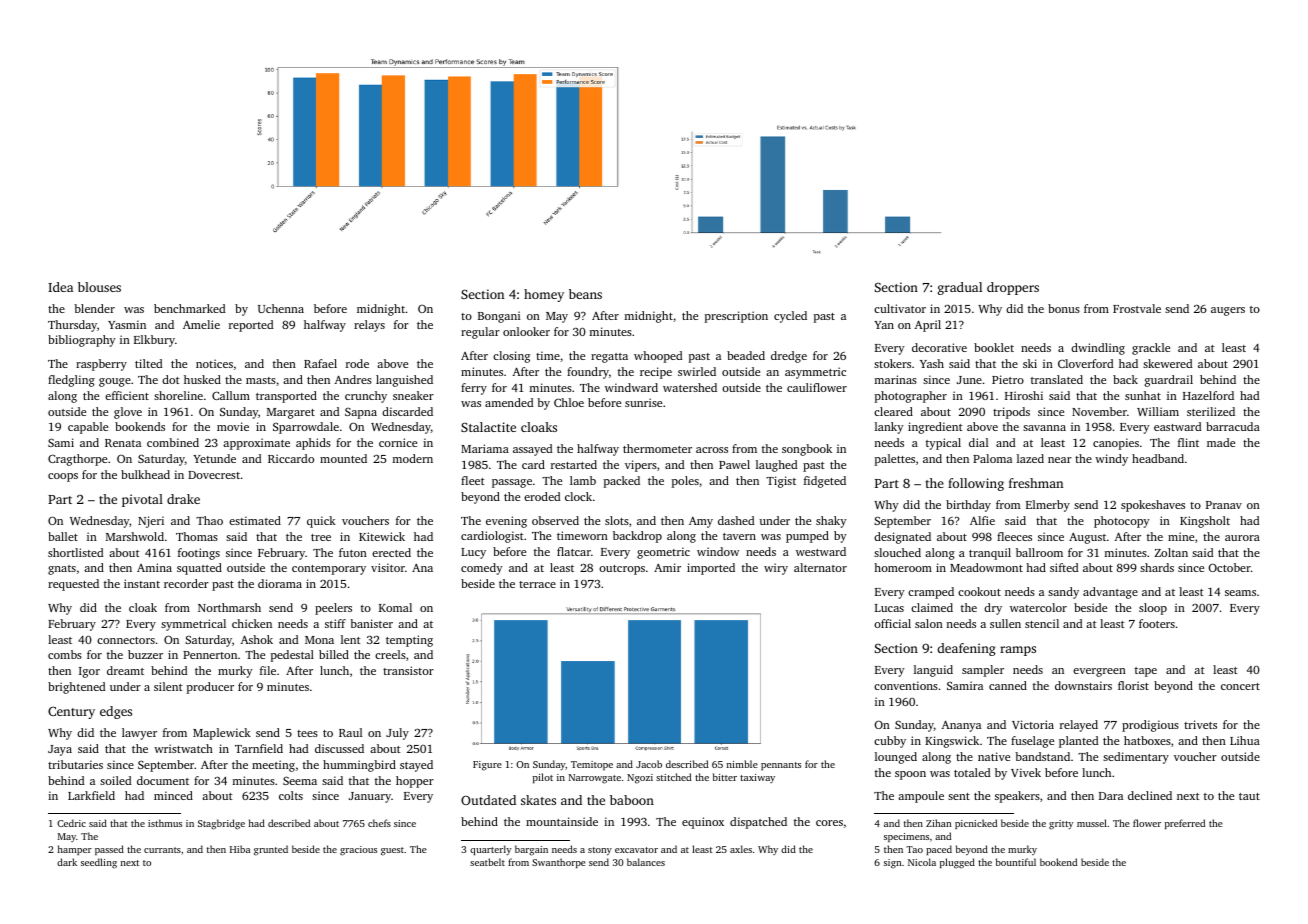 The height and width of the image is (924, 1308). I want to click on dark, so click(67, 862).
